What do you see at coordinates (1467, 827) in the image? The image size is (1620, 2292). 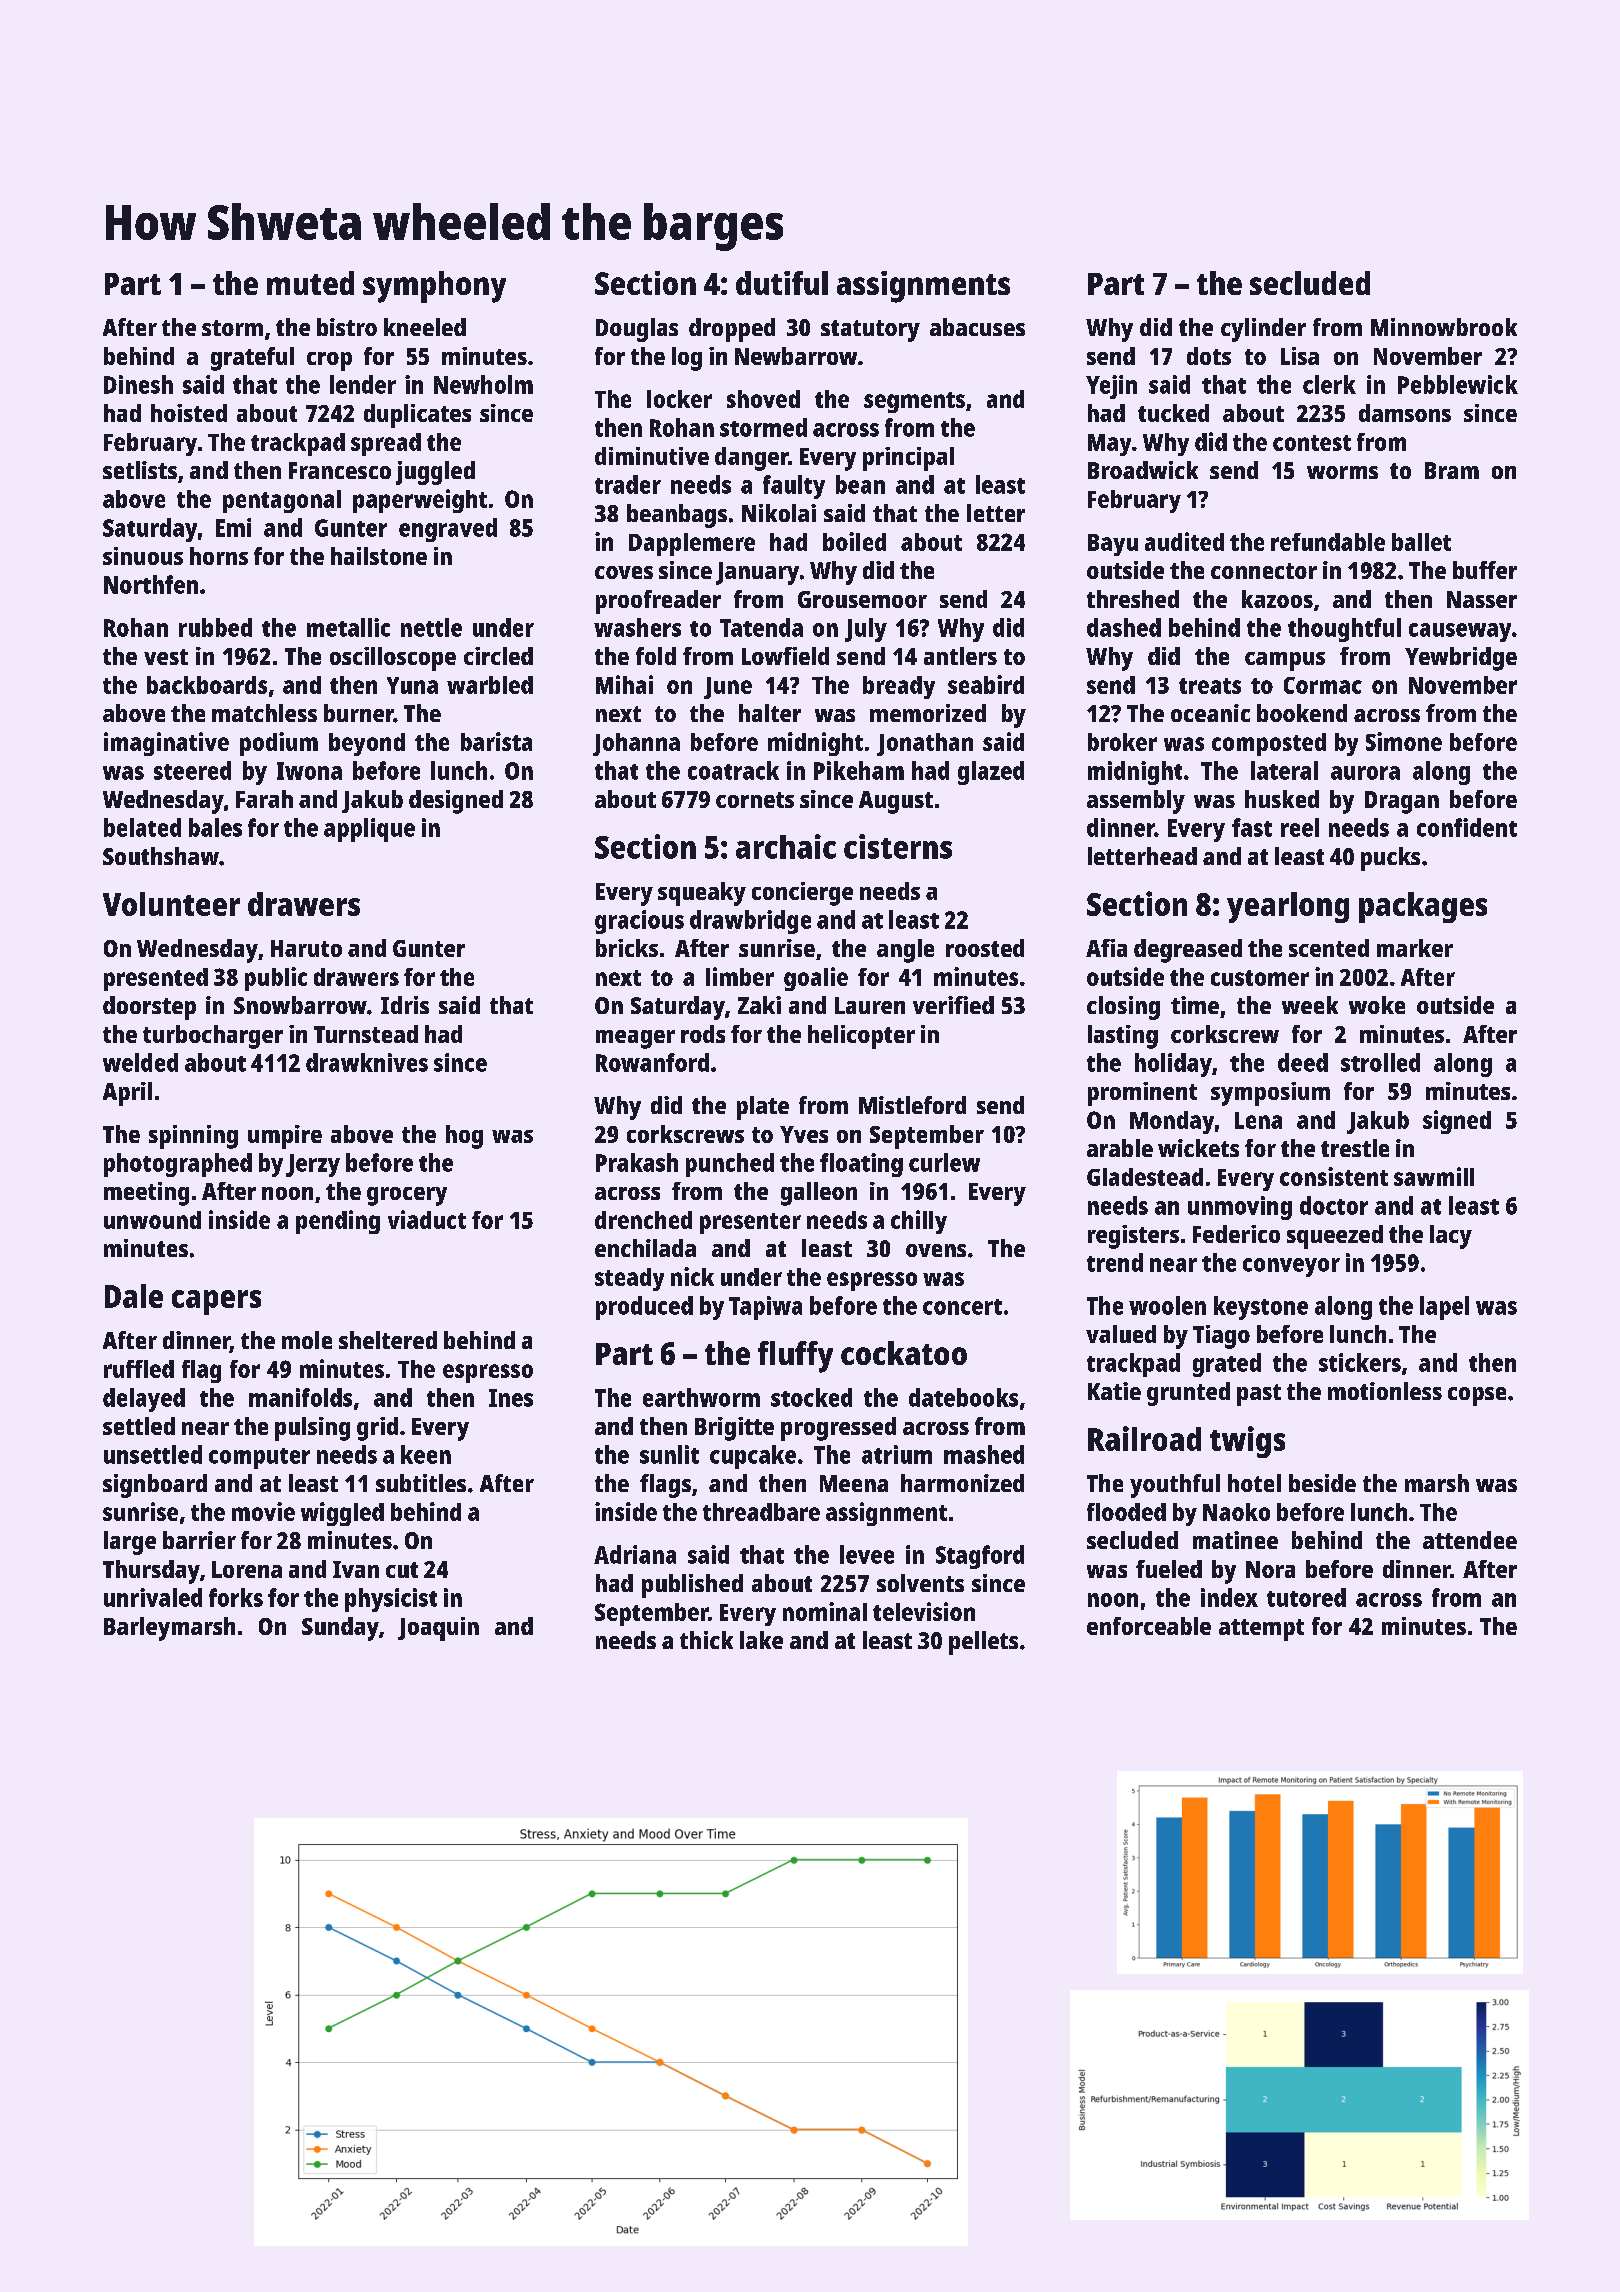 I see `confident` at bounding box center [1467, 827].
